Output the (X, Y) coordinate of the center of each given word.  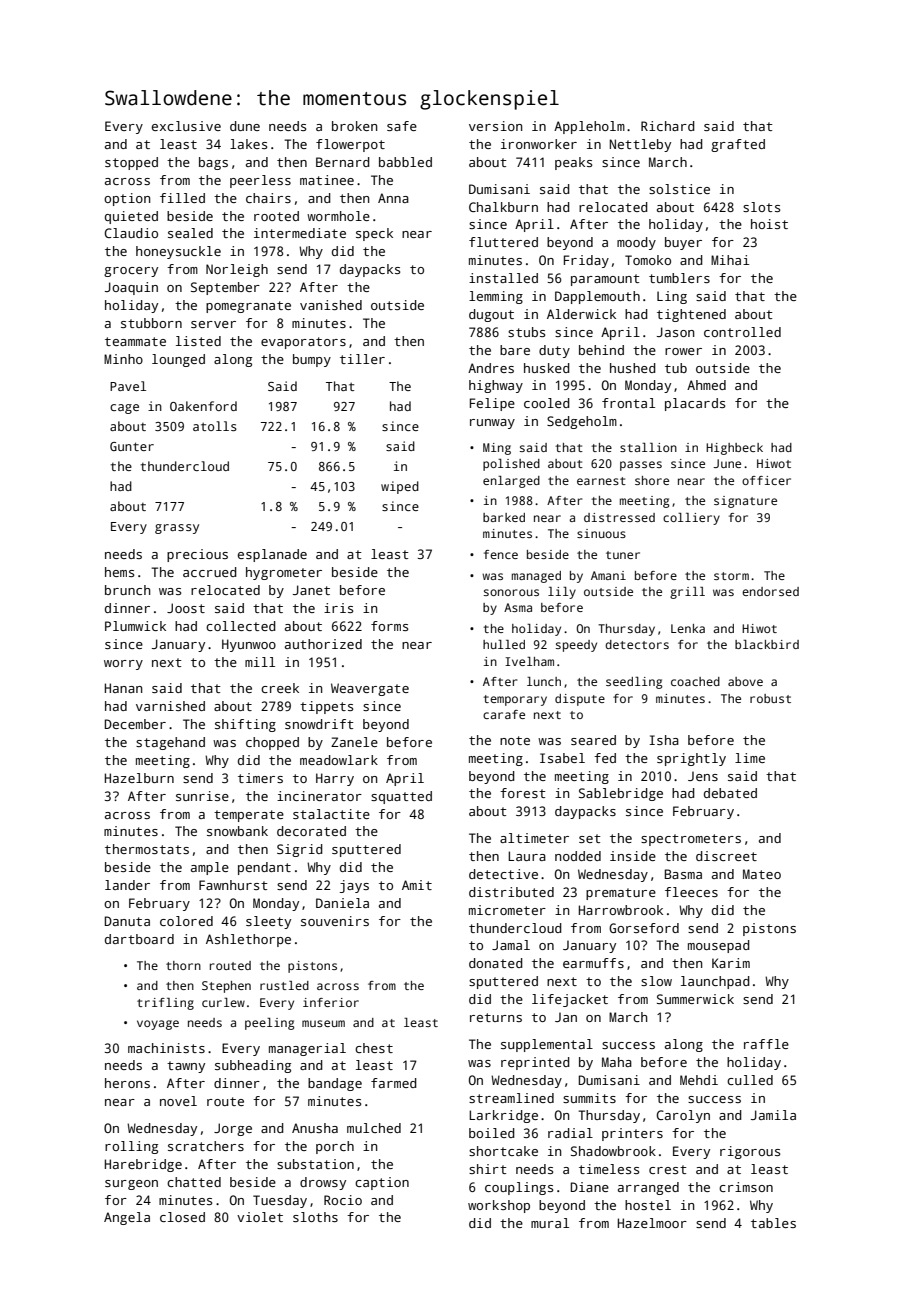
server (213, 324)
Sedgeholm (582, 422)
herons (127, 1083)
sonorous (511, 592)
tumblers (679, 278)
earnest (601, 481)
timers (260, 778)
